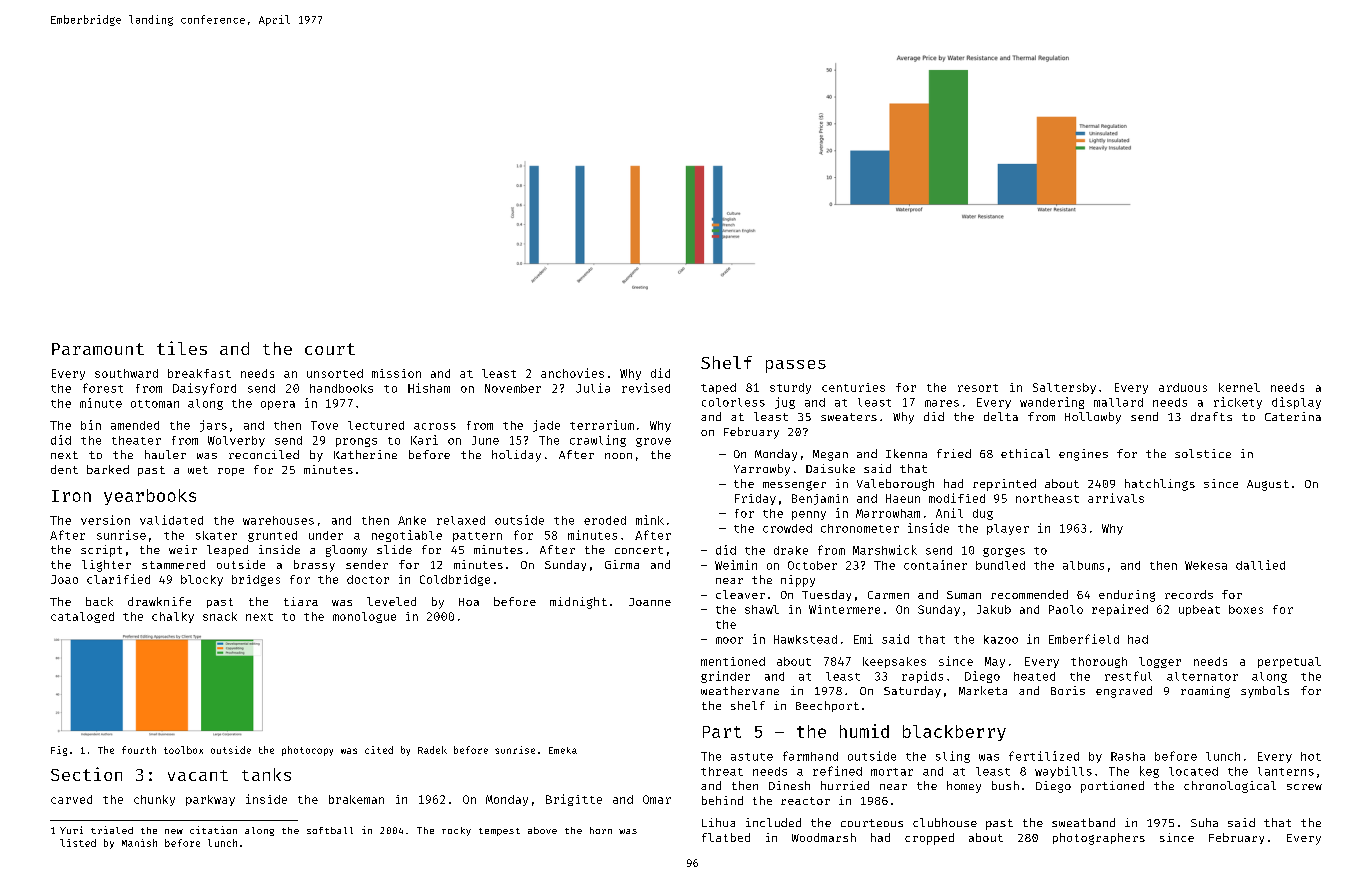 This screenshot has height=887, width=1372. What do you see at coordinates (1066, 609) in the screenshot?
I see `Paolo` at bounding box center [1066, 609].
